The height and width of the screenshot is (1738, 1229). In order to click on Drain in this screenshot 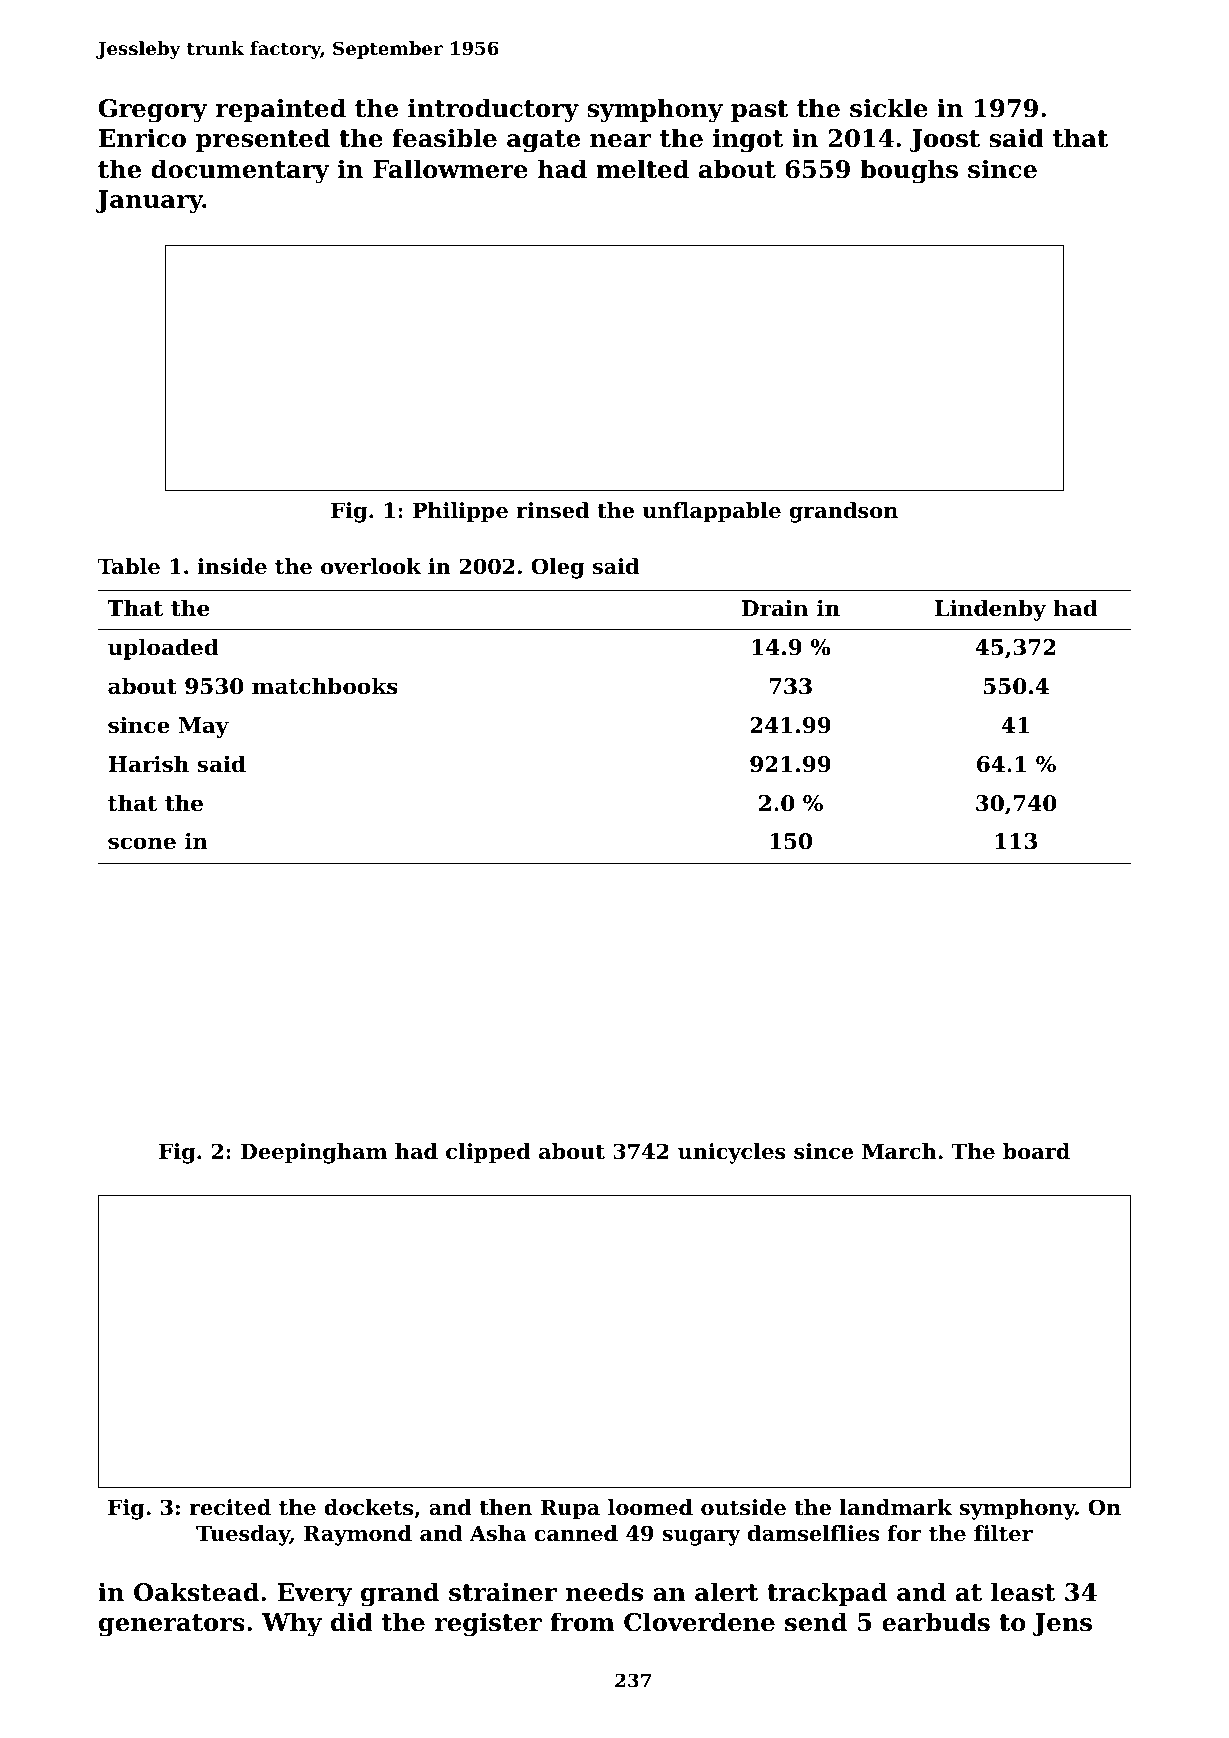, I will do `click(775, 608)`.
